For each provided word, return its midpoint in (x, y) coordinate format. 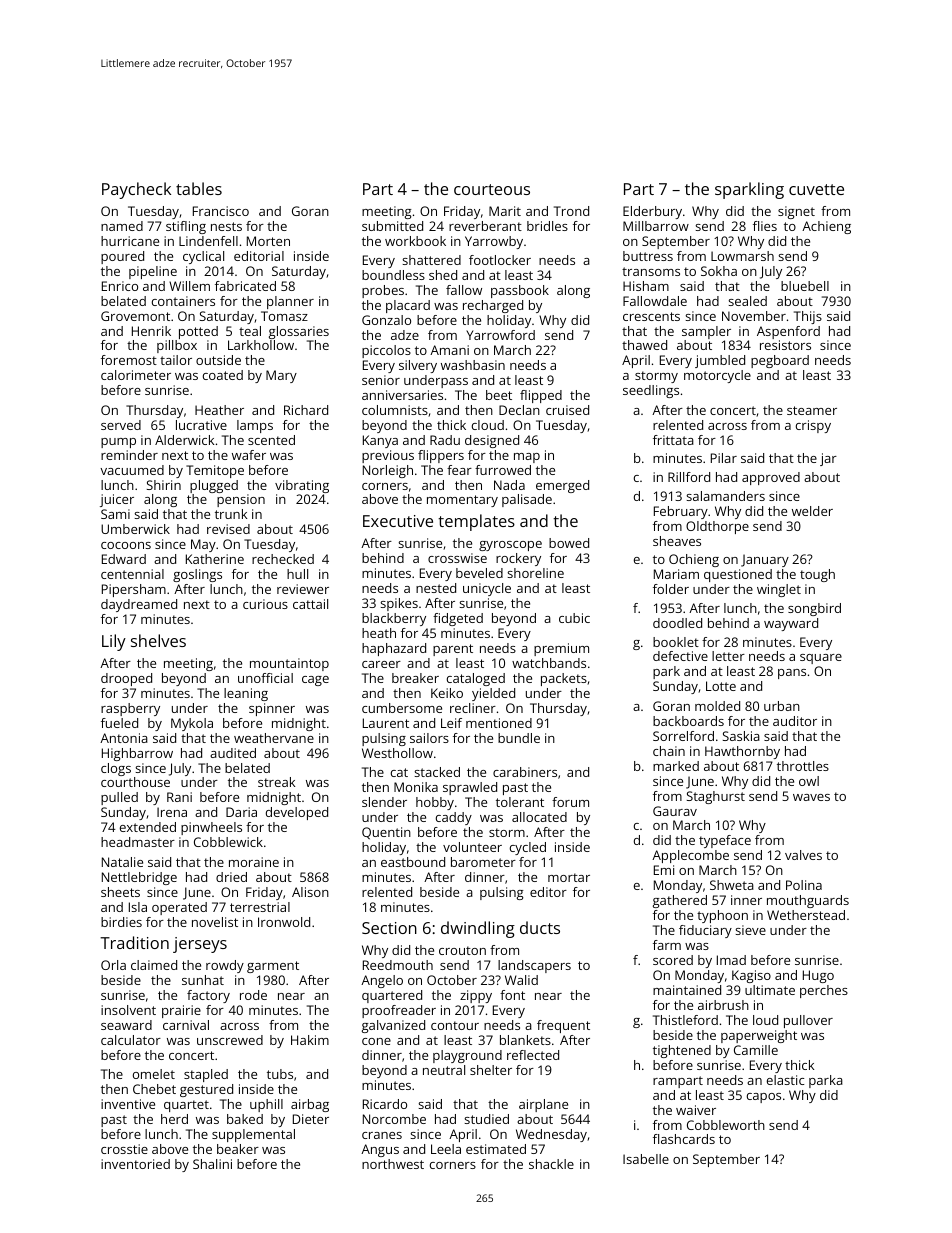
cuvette (816, 189)
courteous (492, 189)
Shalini (212, 1164)
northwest (393, 1164)
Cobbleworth (726, 1125)
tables (199, 188)
